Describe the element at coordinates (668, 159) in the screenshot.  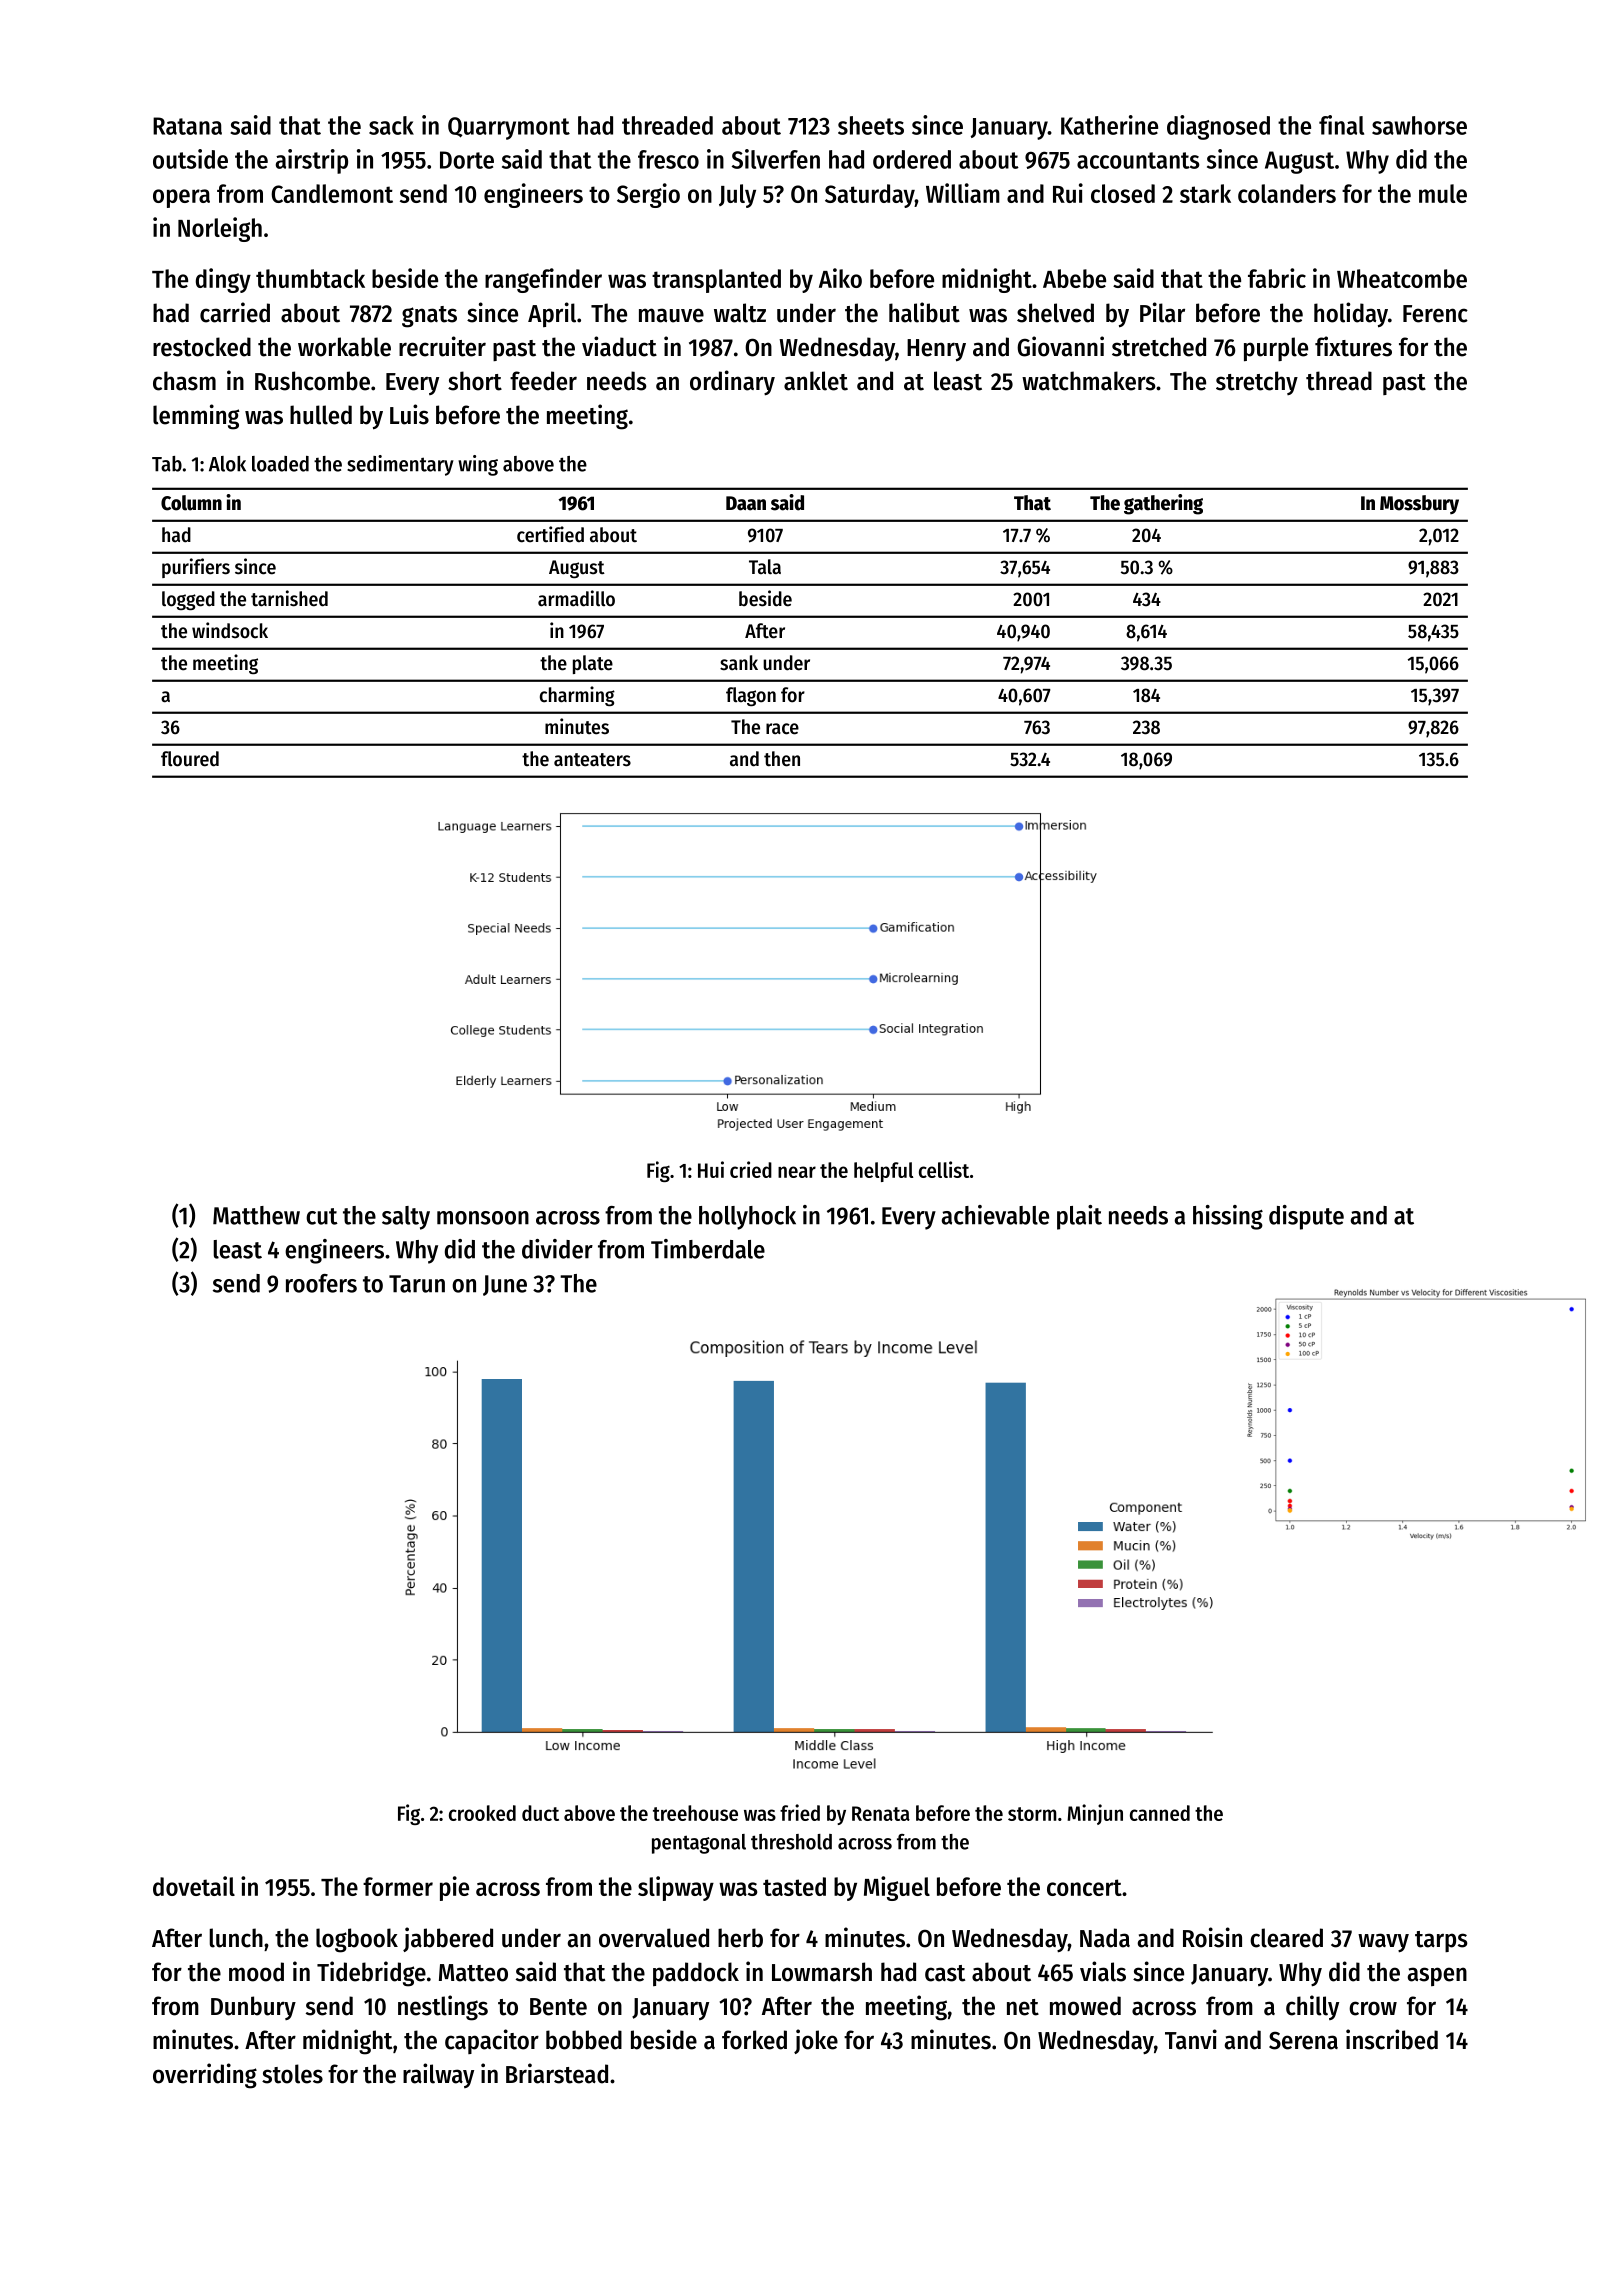
I see `fresco` at that location.
